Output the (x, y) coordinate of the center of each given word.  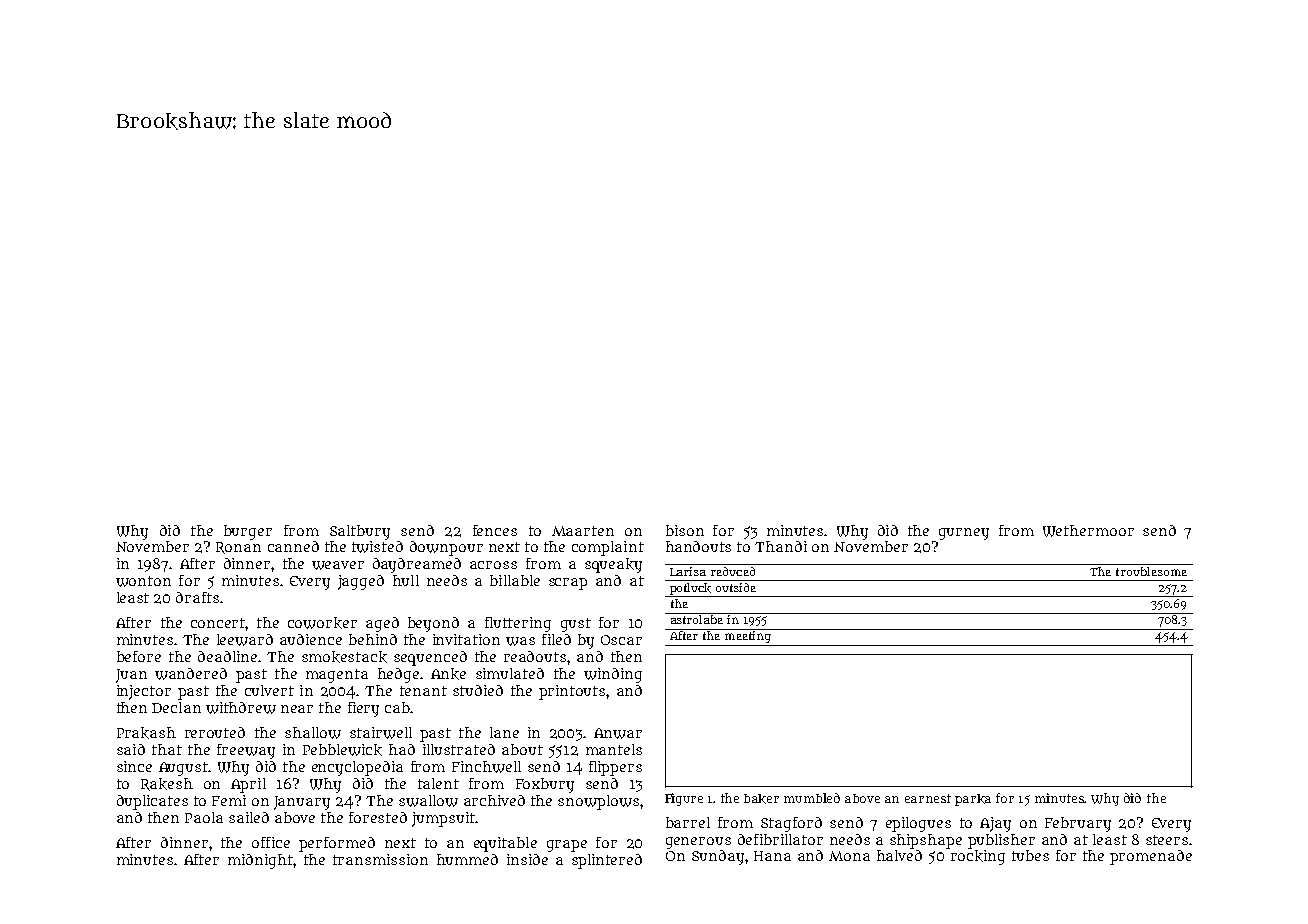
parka (973, 800)
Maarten (583, 531)
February (1078, 824)
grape (567, 846)
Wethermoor (1088, 531)
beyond (433, 624)
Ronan (238, 548)
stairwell (381, 733)
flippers (615, 768)
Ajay (995, 824)
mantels (614, 749)
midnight (260, 861)
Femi (229, 800)
